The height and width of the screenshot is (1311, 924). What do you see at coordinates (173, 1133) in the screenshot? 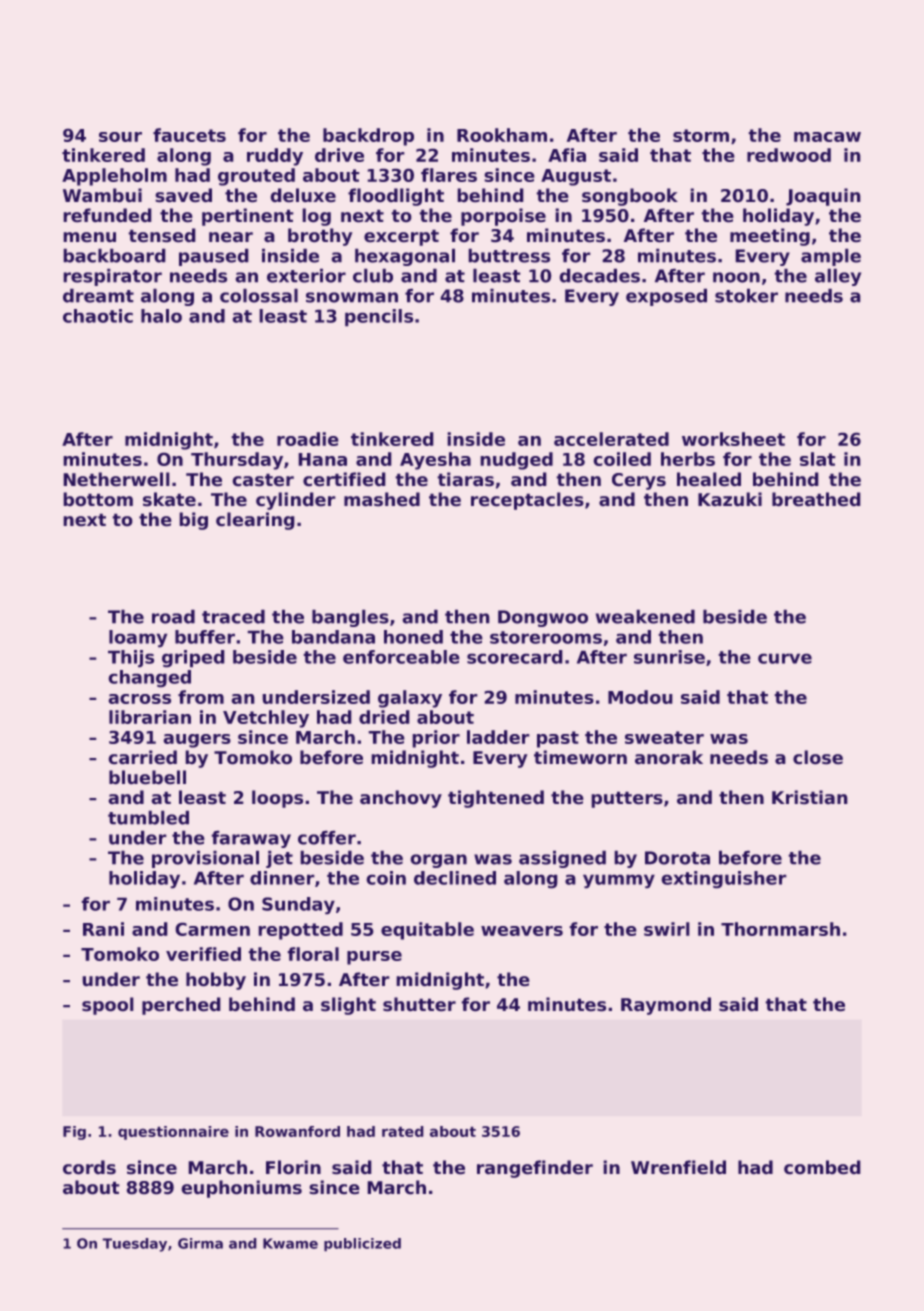
I see `questionnaire` at bounding box center [173, 1133].
